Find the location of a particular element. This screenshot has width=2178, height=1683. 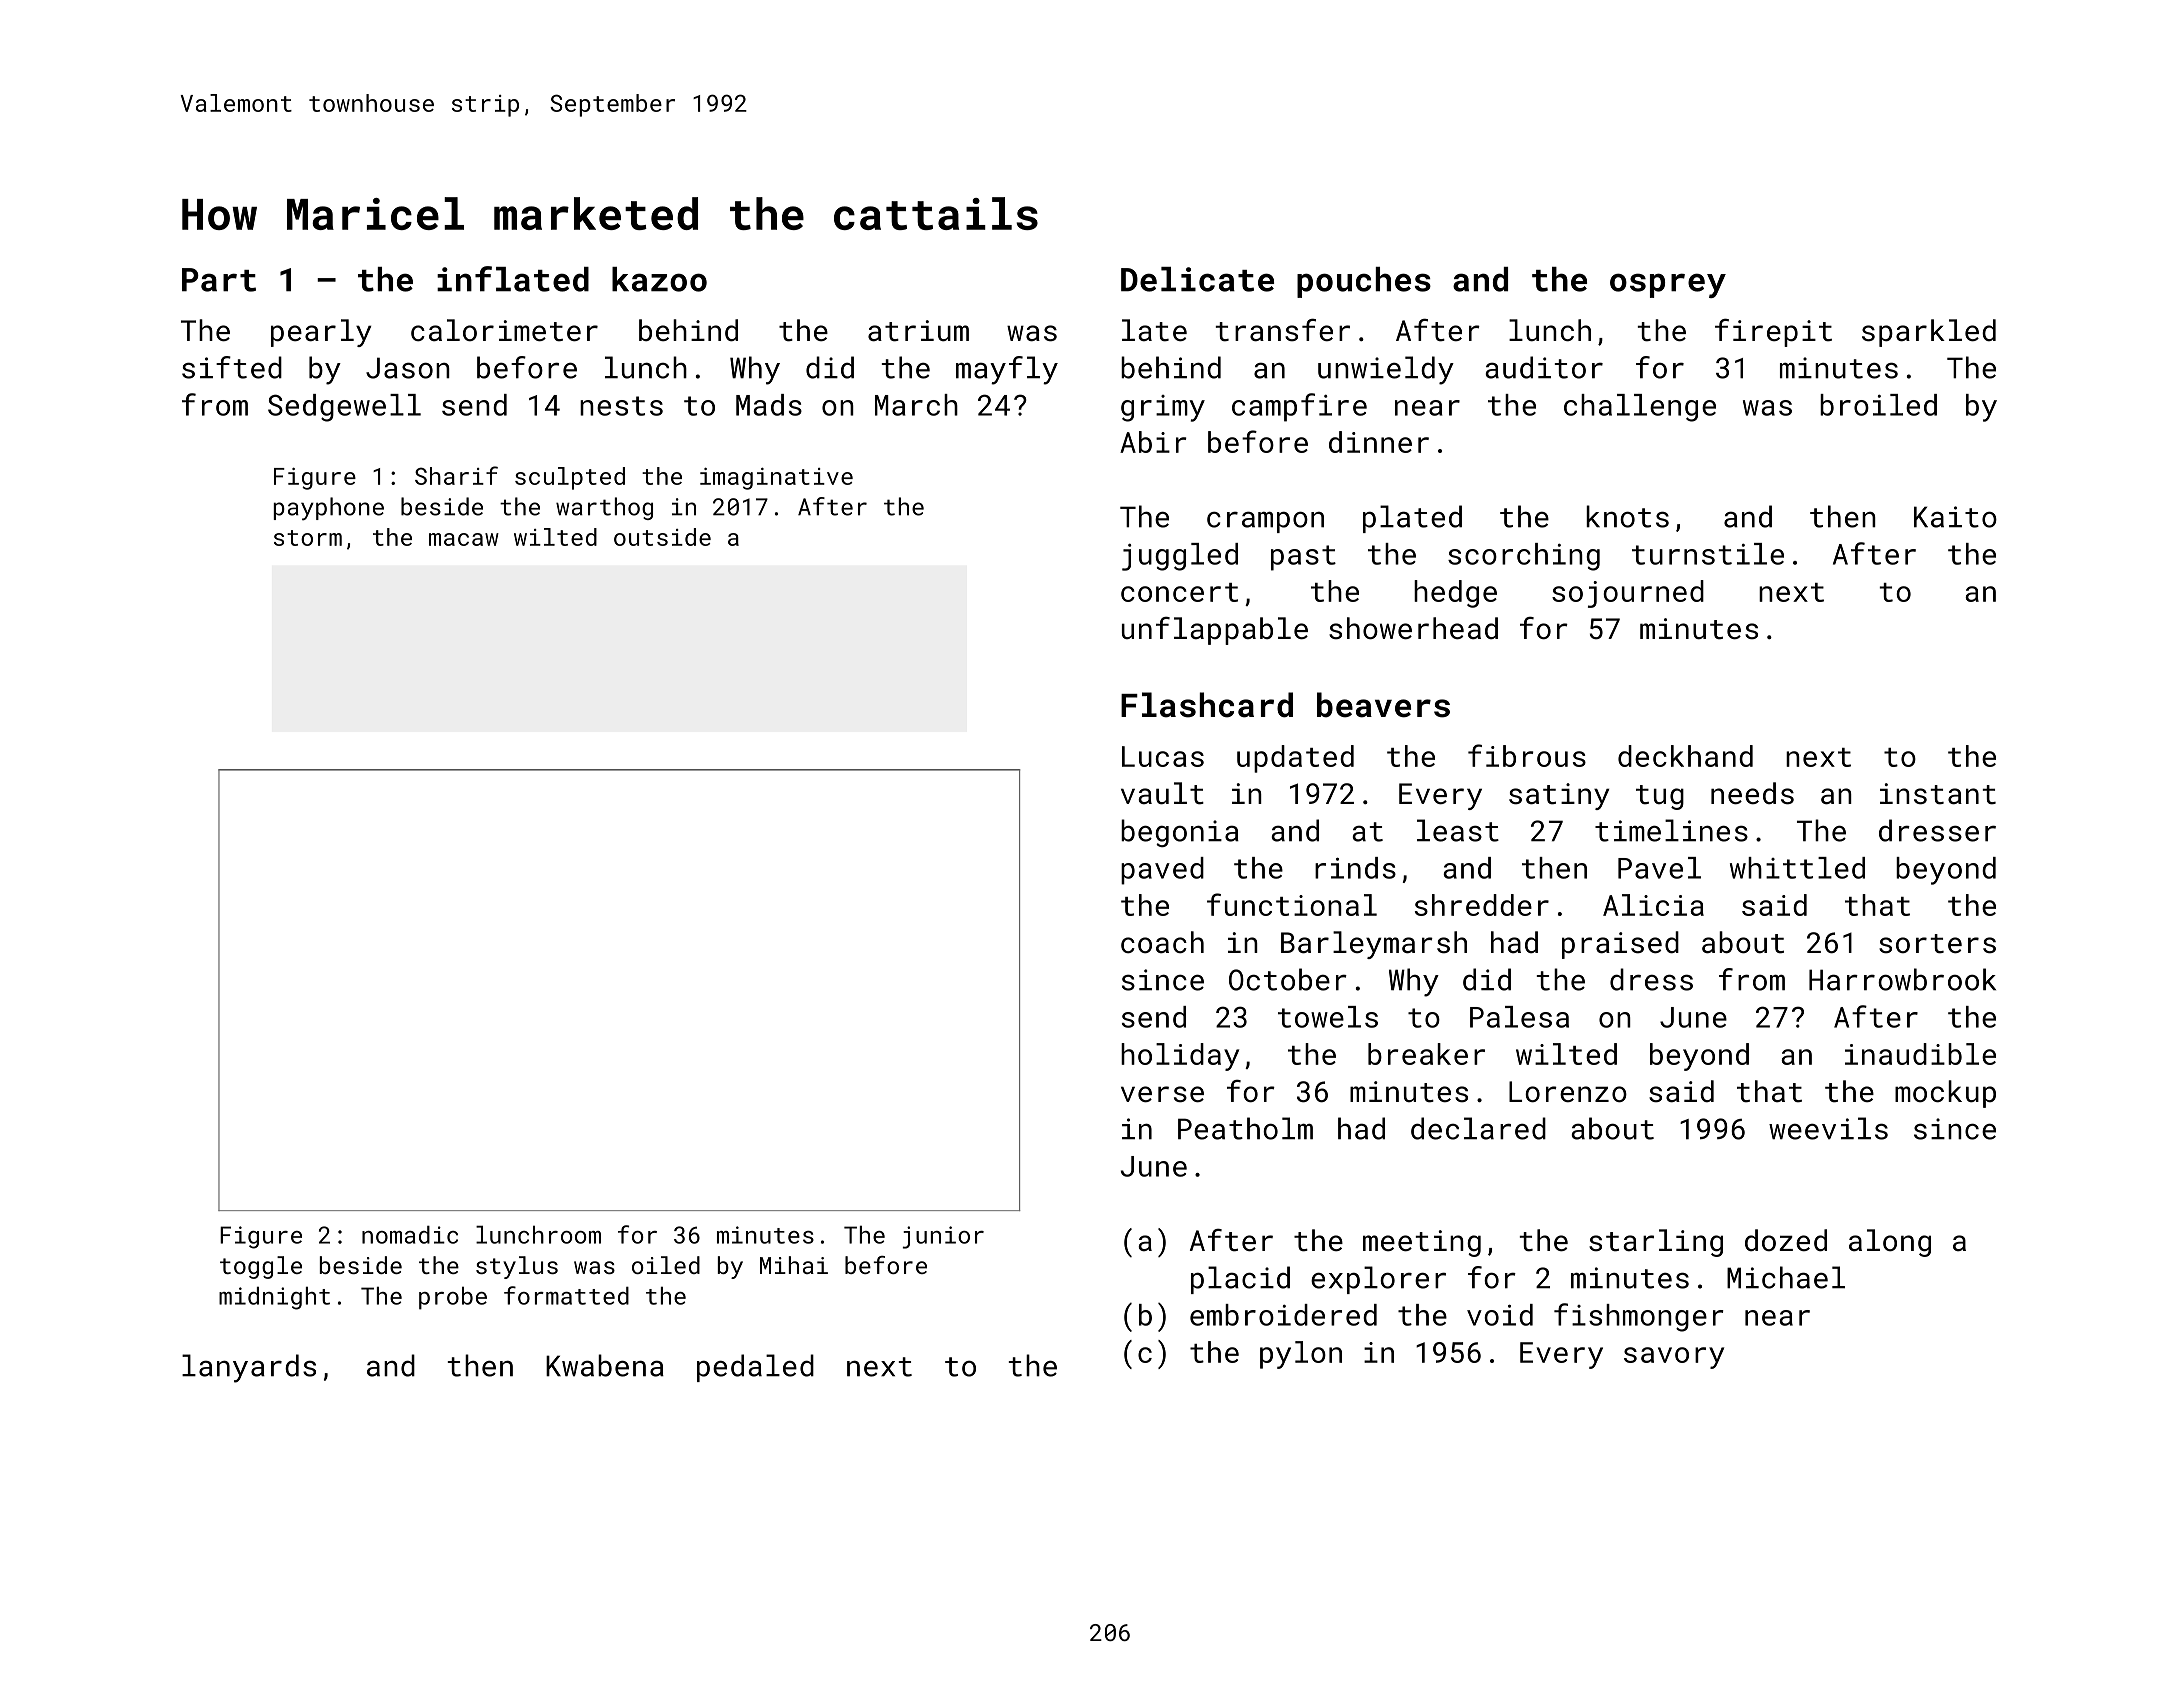

verse is located at coordinates (1162, 1094).
